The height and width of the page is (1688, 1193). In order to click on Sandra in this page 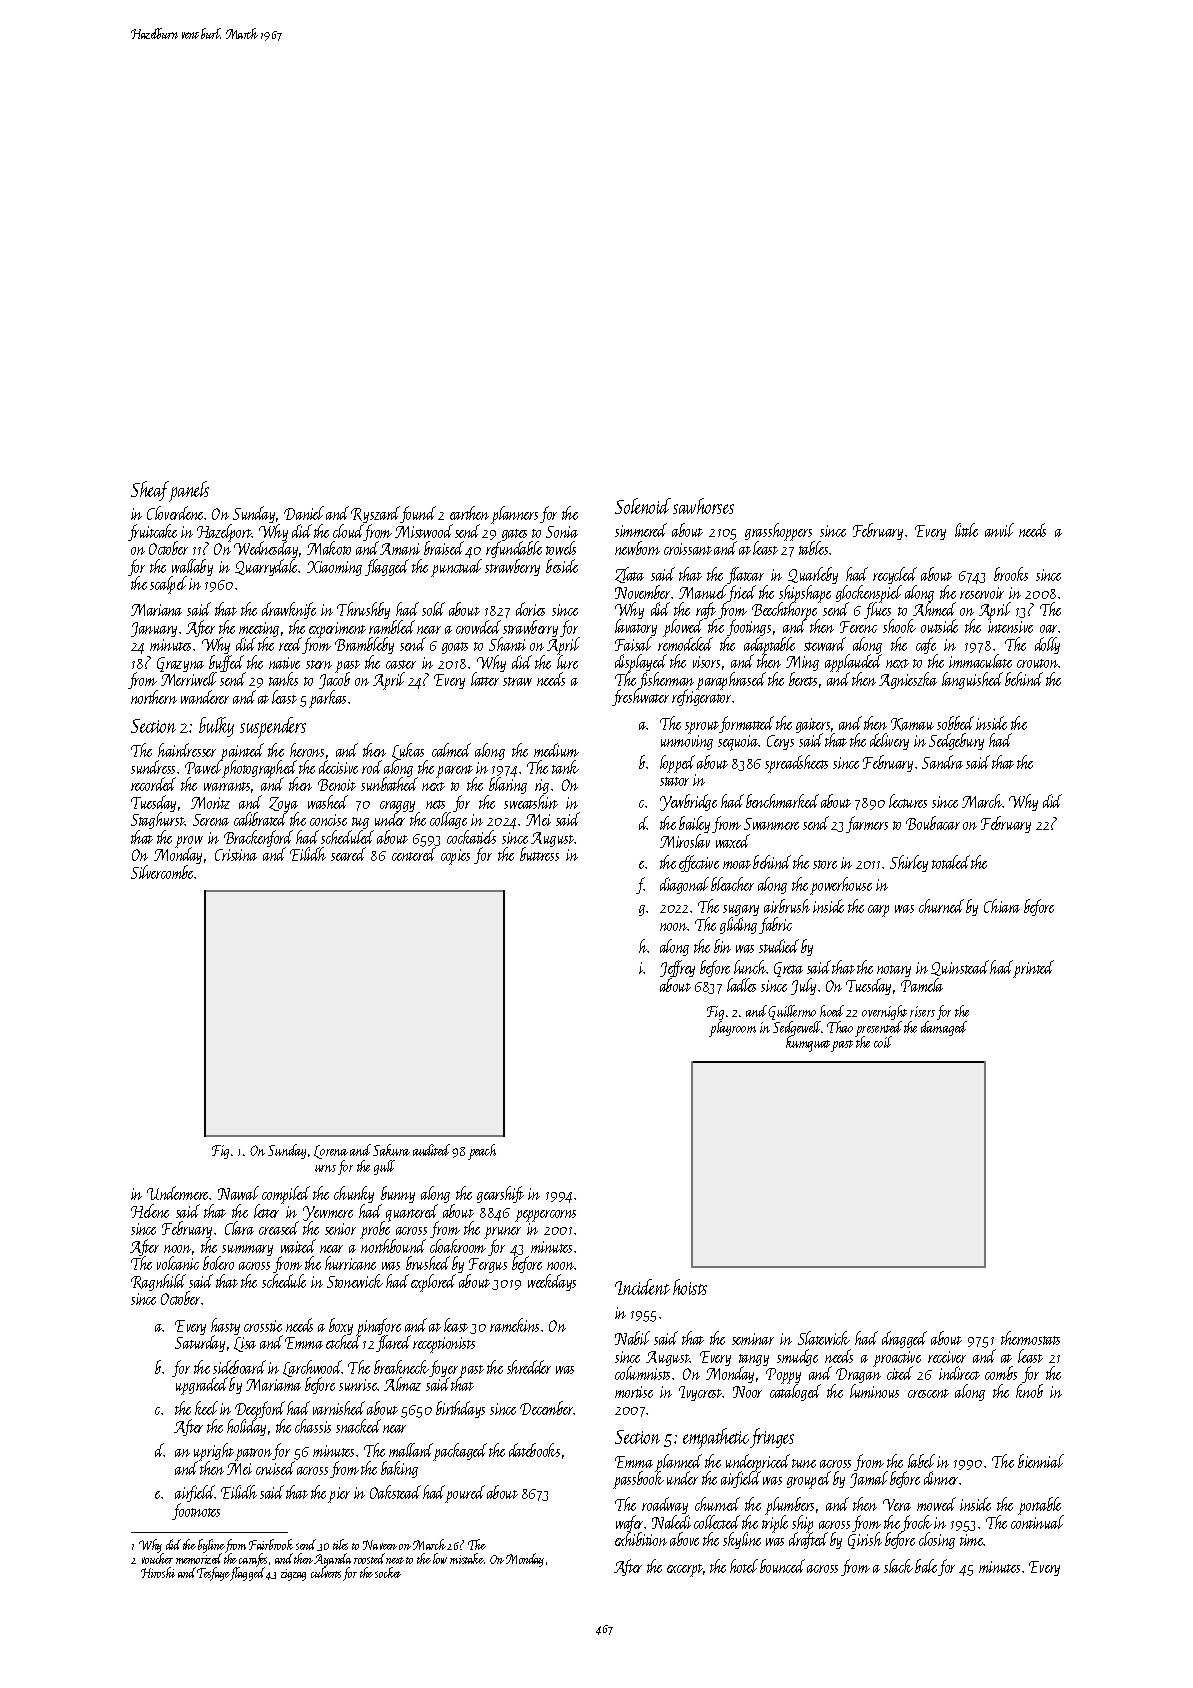, I will do `click(942, 762)`.
